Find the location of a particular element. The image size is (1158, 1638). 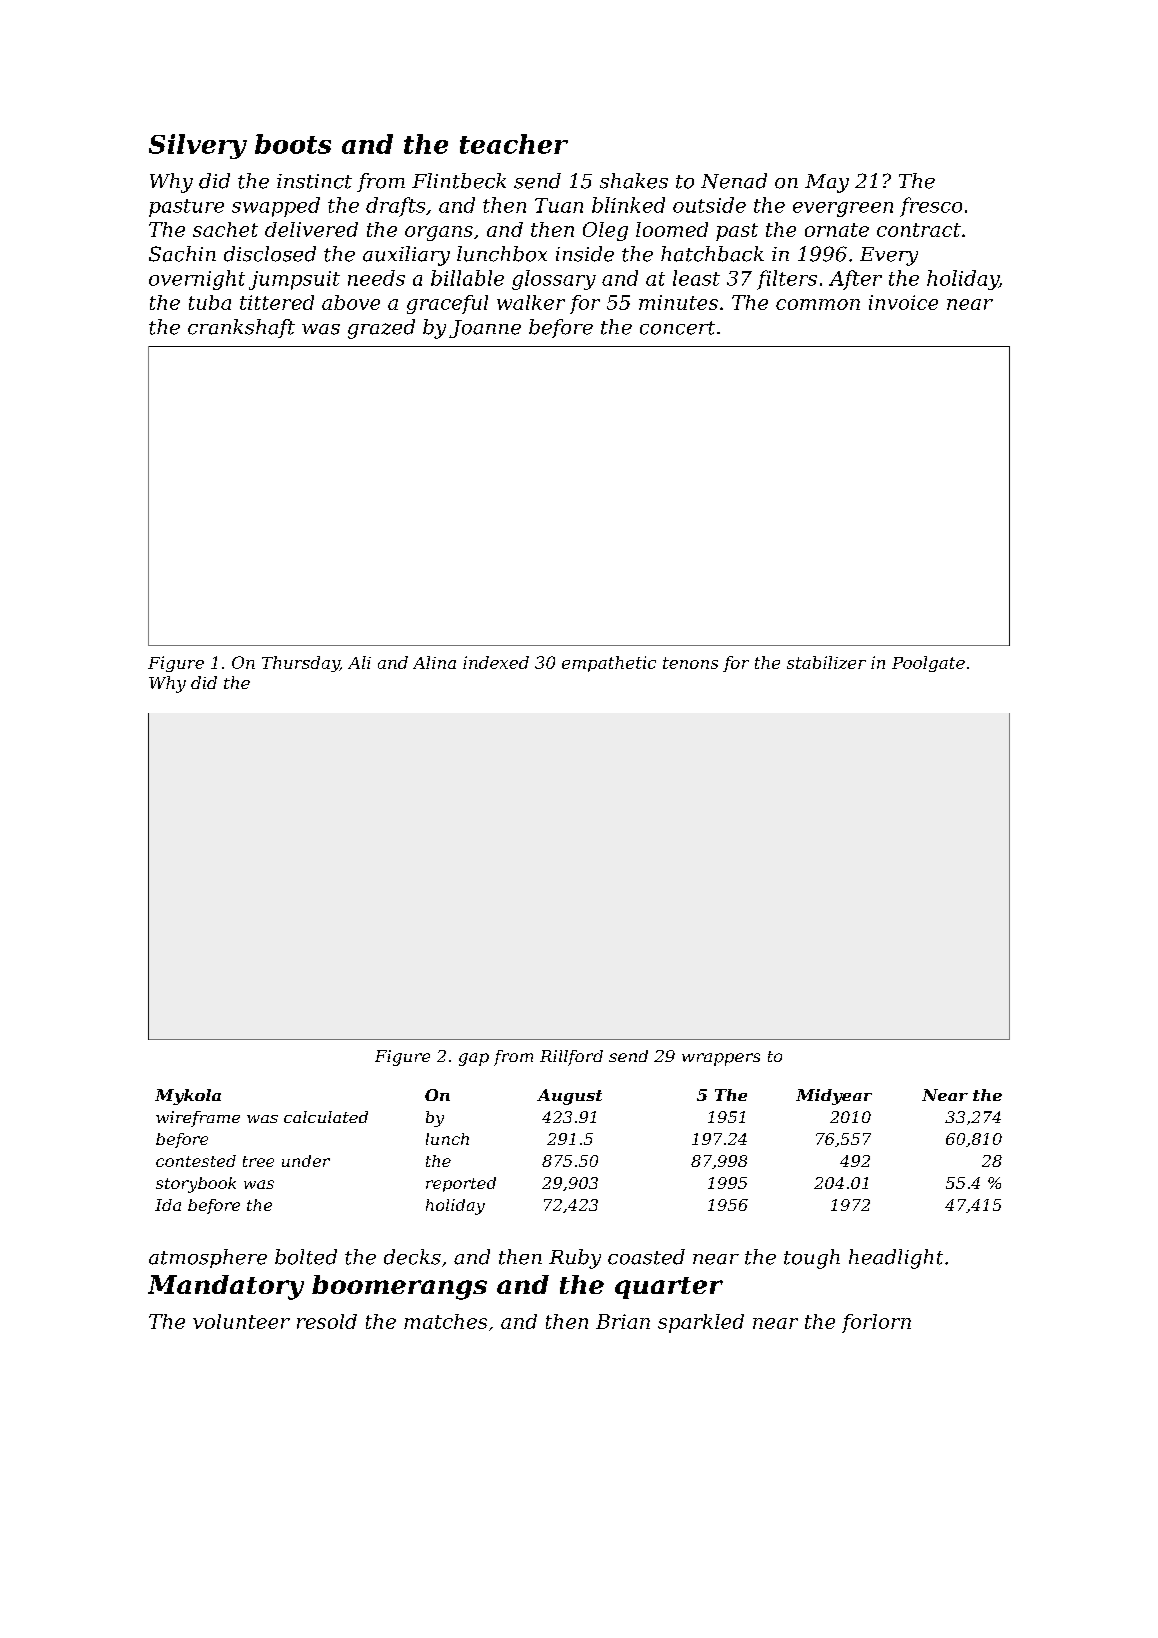

wireframe is located at coordinates (198, 1119).
